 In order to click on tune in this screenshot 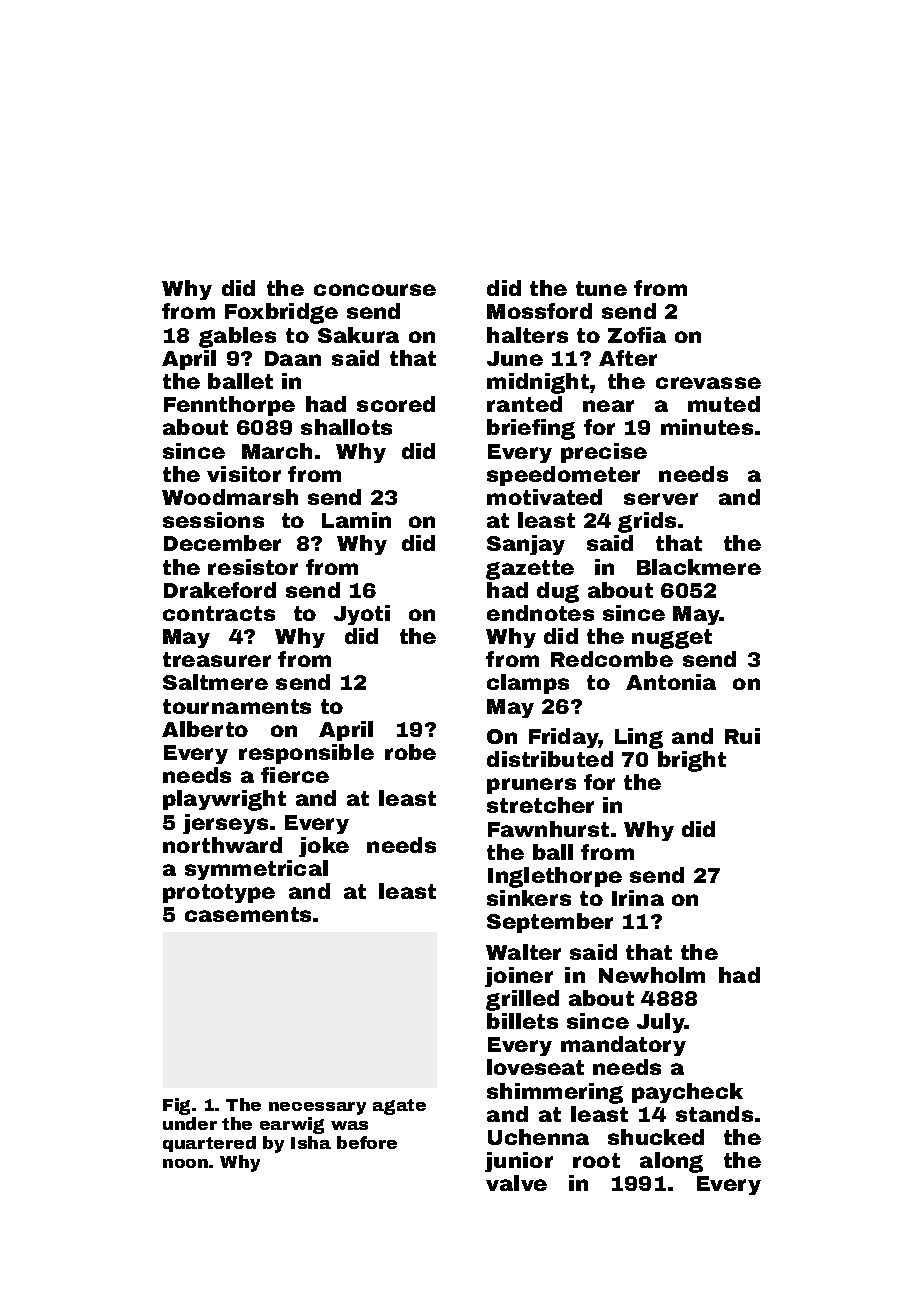, I will do `click(601, 288)`.
